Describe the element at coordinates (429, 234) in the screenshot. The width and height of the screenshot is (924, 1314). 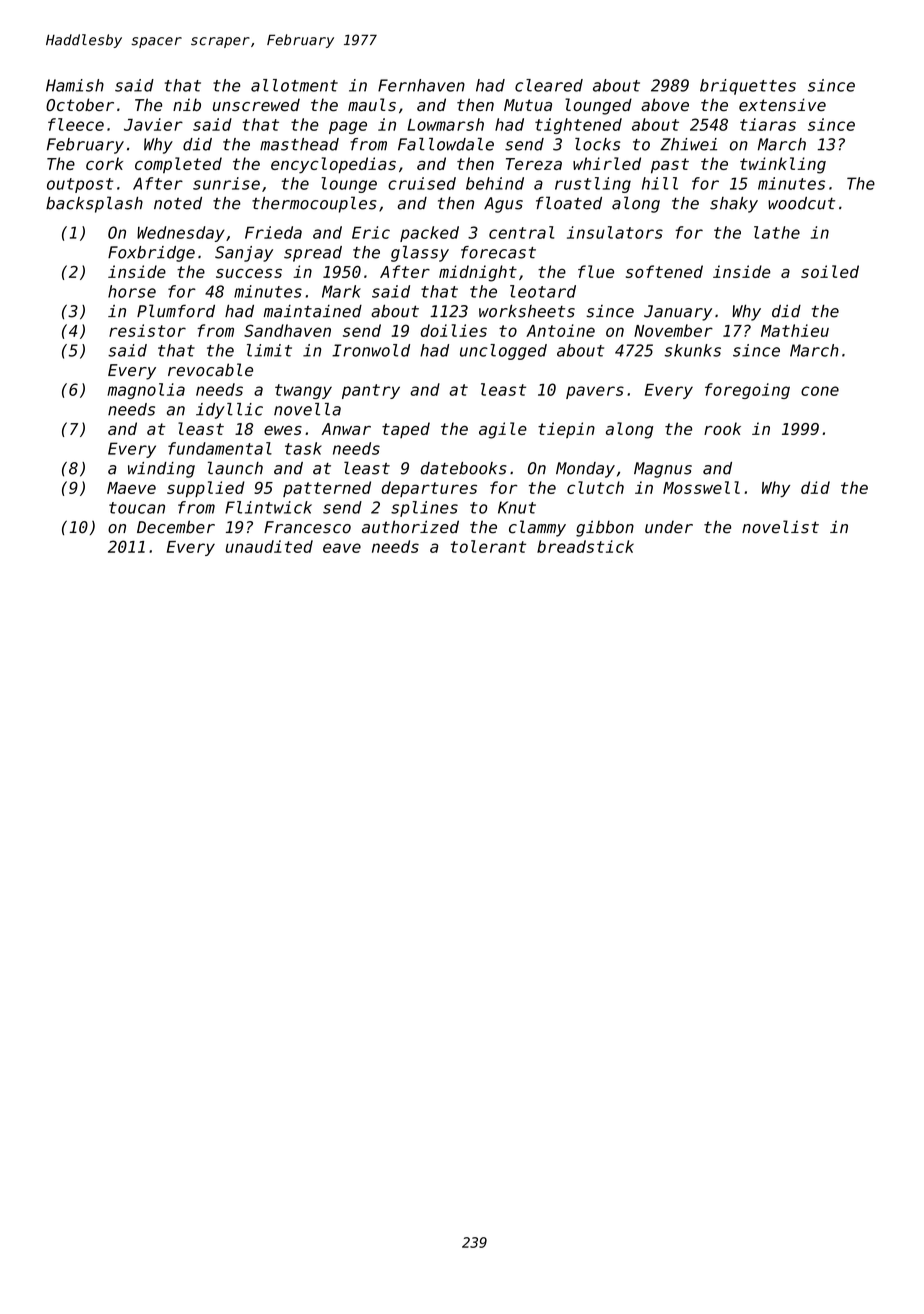
I see `packed` at that location.
